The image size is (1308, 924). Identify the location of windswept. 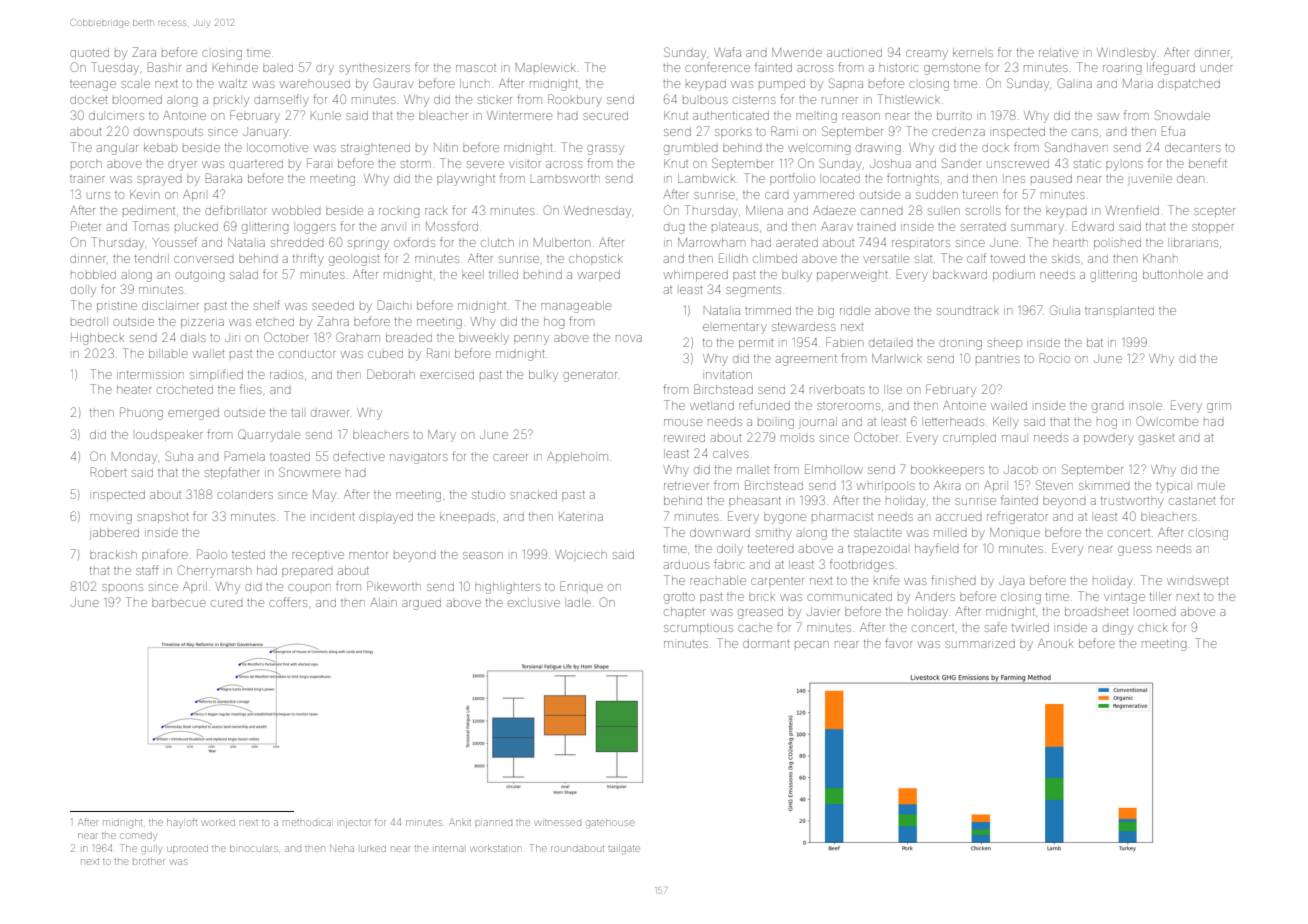
(1197, 581).
